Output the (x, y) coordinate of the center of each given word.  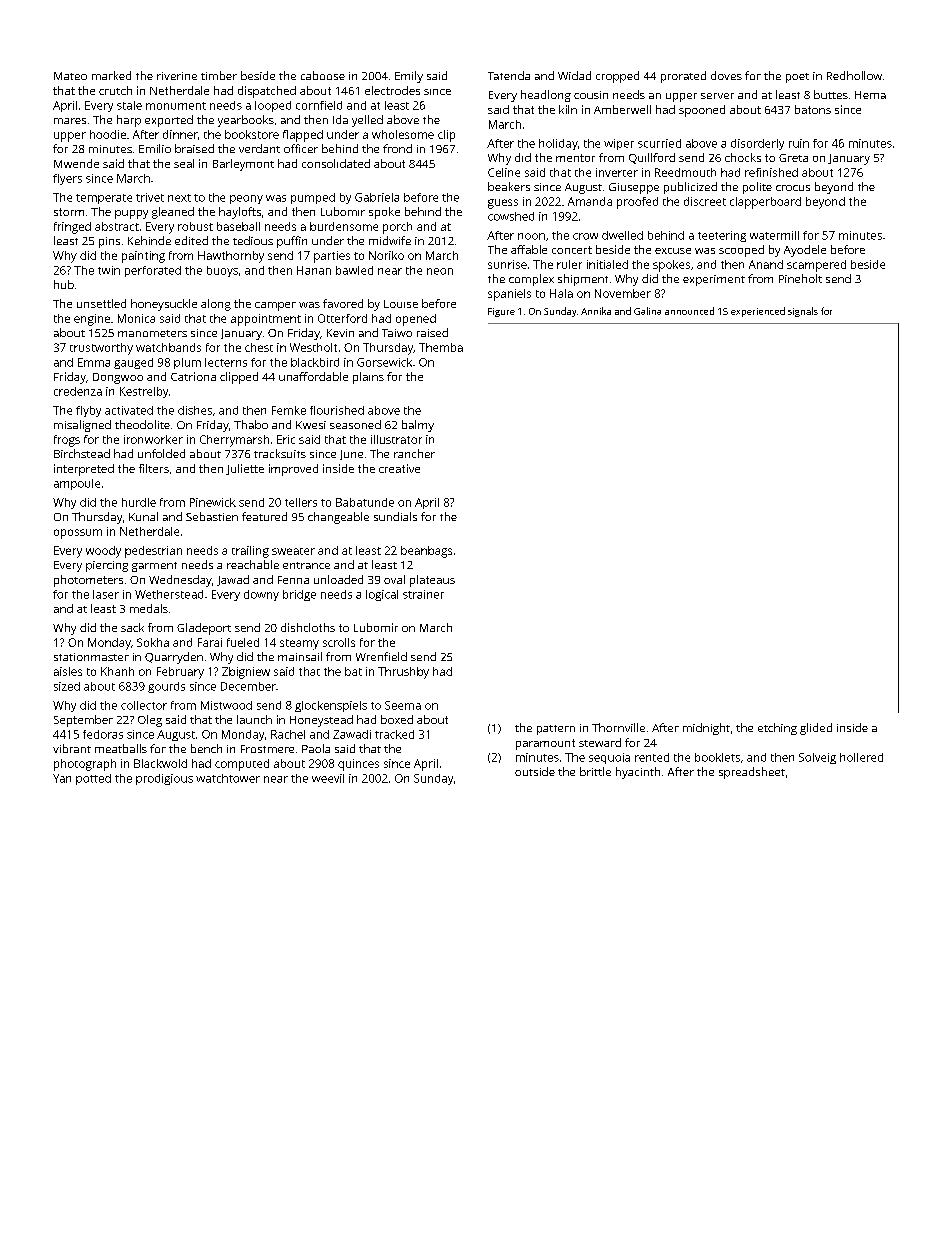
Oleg (150, 721)
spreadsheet (752, 773)
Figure (501, 312)
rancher (414, 453)
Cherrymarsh (234, 441)
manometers (152, 333)
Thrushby (403, 673)
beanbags (426, 552)
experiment (714, 280)
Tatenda (509, 75)
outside (535, 771)
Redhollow (854, 75)
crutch (115, 90)
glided (816, 729)
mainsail (300, 656)
